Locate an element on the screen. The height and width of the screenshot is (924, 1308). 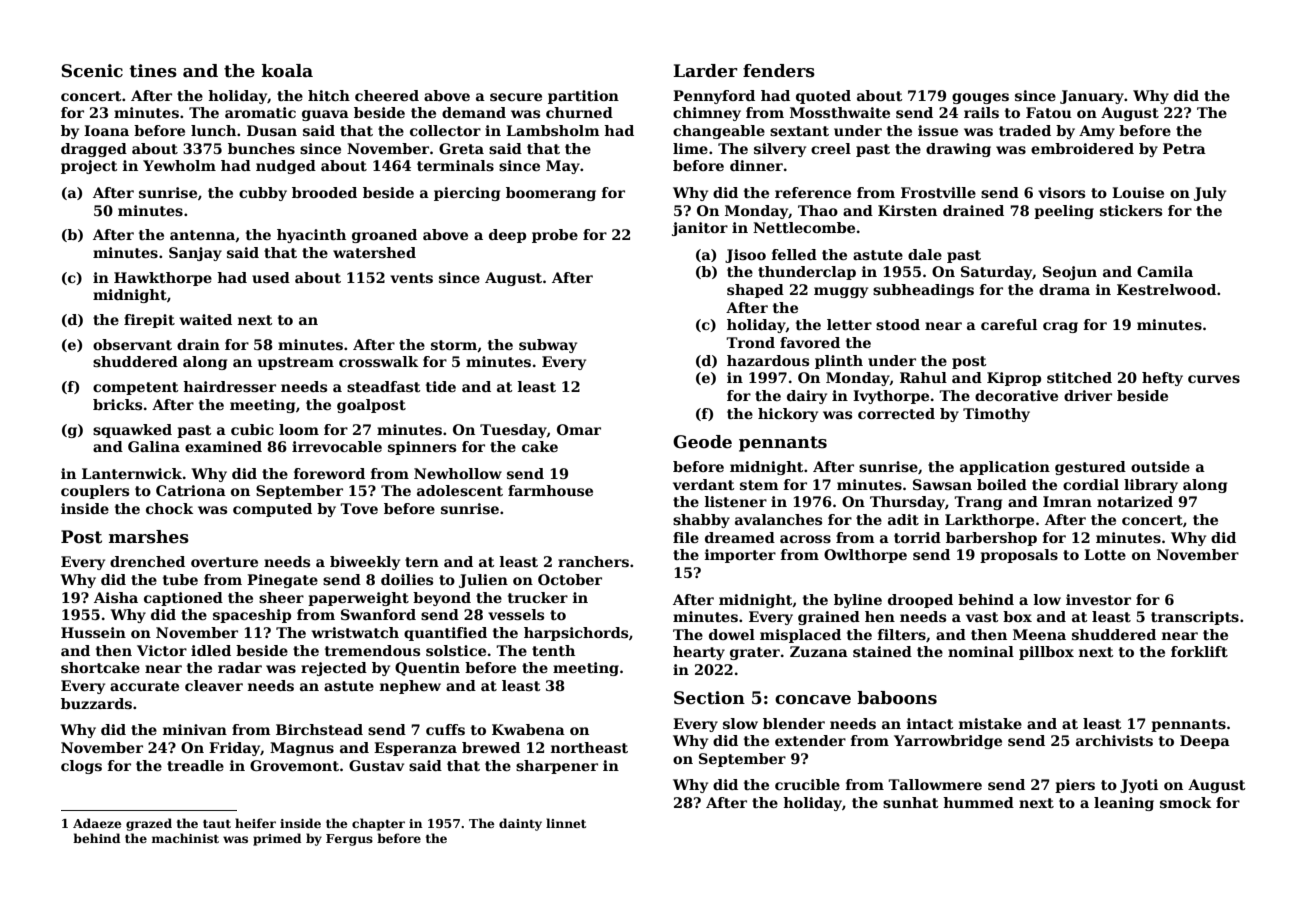
January is located at coordinates (1092, 97).
